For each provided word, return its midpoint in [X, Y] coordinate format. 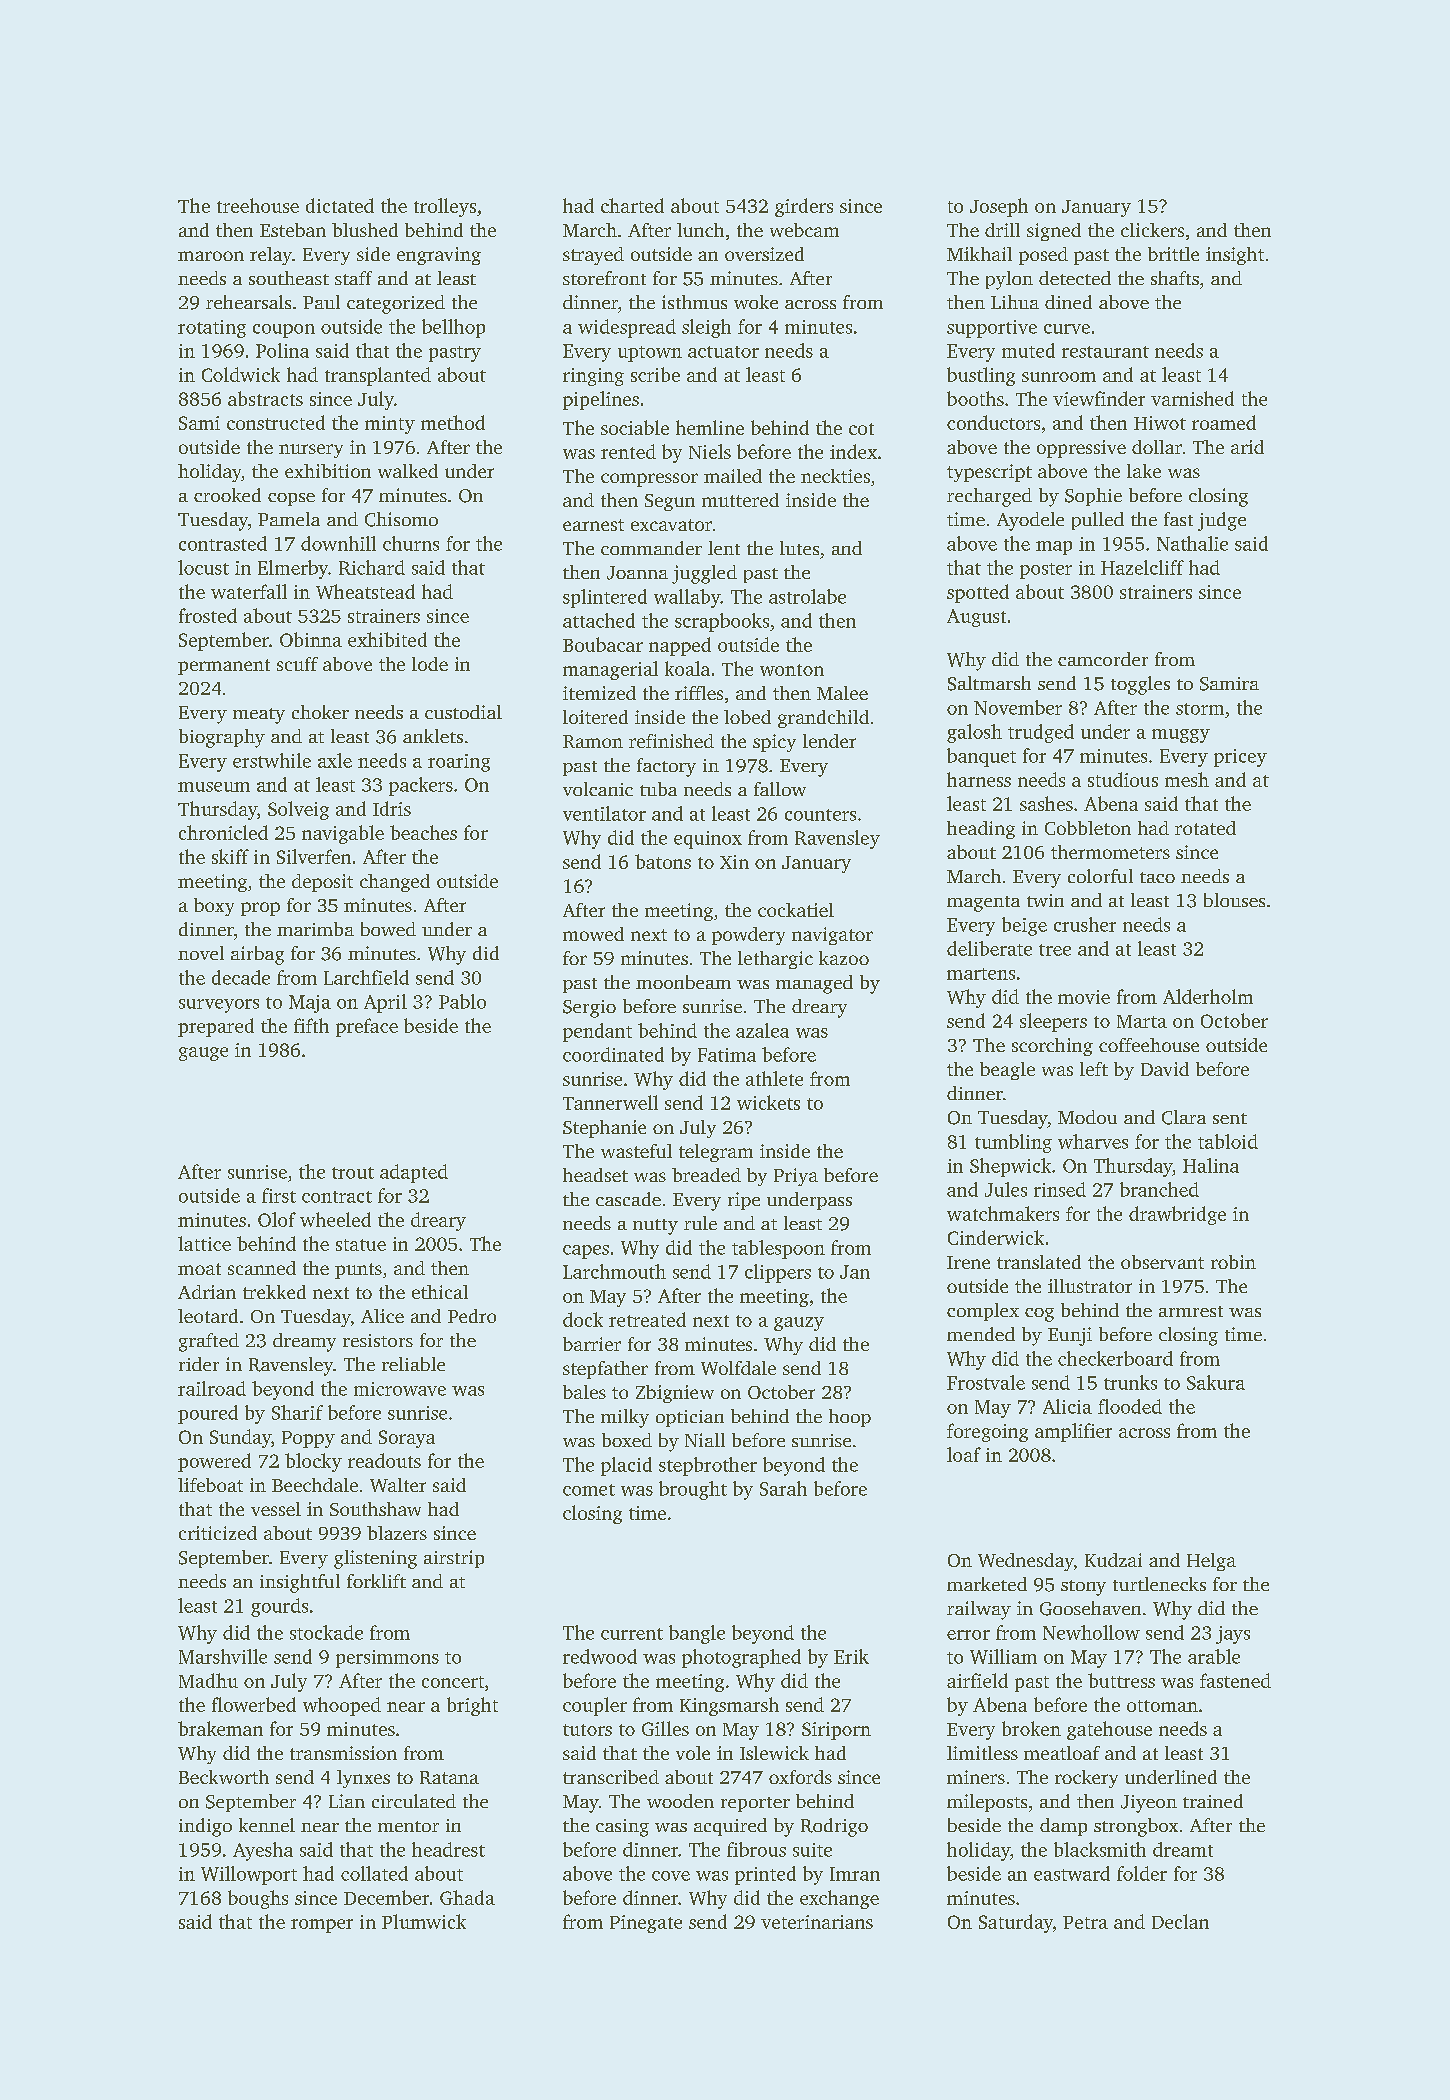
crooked [227, 495]
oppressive [1081, 449]
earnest [593, 525]
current [632, 1634]
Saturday [1016, 1923]
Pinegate [646, 1924]
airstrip [454, 1559]
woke [756, 302]
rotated [1205, 828]
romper [322, 1926]
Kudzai [1113, 1560]
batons [663, 861]
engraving [439, 256]
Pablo [462, 1001]
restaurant [1105, 352]
